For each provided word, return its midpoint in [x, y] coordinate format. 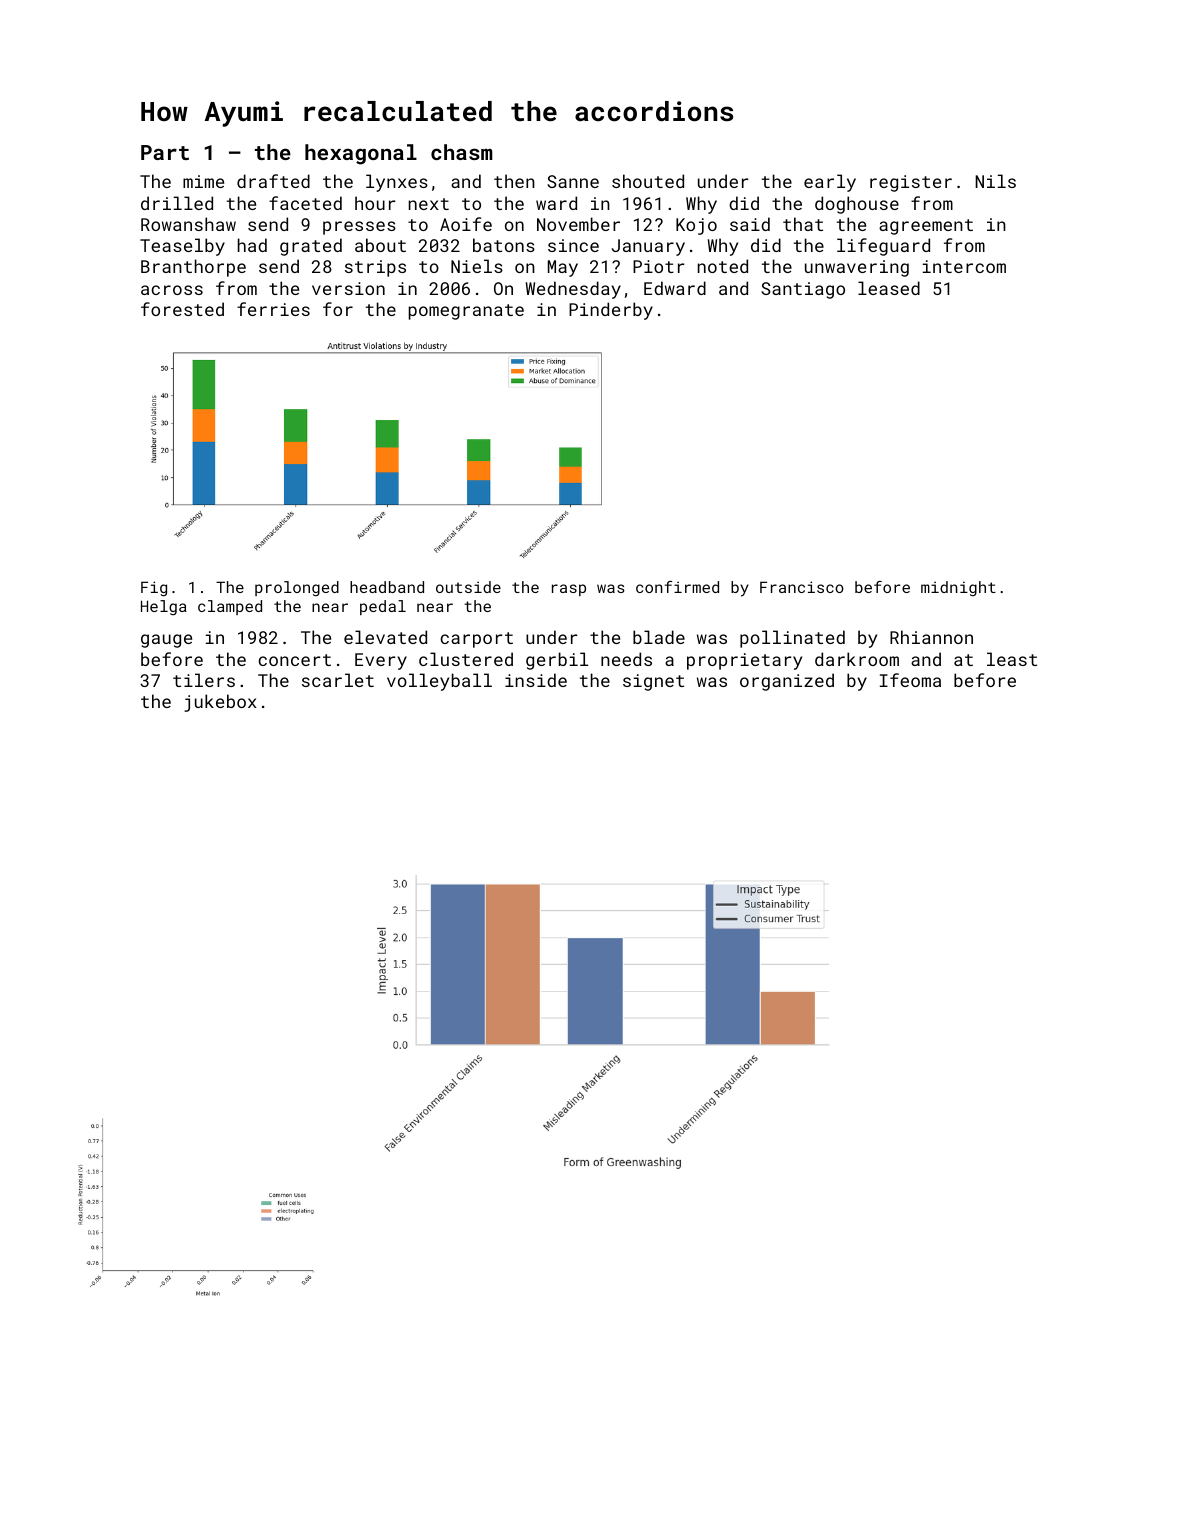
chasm [461, 152]
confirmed [677, 587]
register [911, 183]
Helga [164, 607]
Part [165, 152]
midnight [958, 589]
